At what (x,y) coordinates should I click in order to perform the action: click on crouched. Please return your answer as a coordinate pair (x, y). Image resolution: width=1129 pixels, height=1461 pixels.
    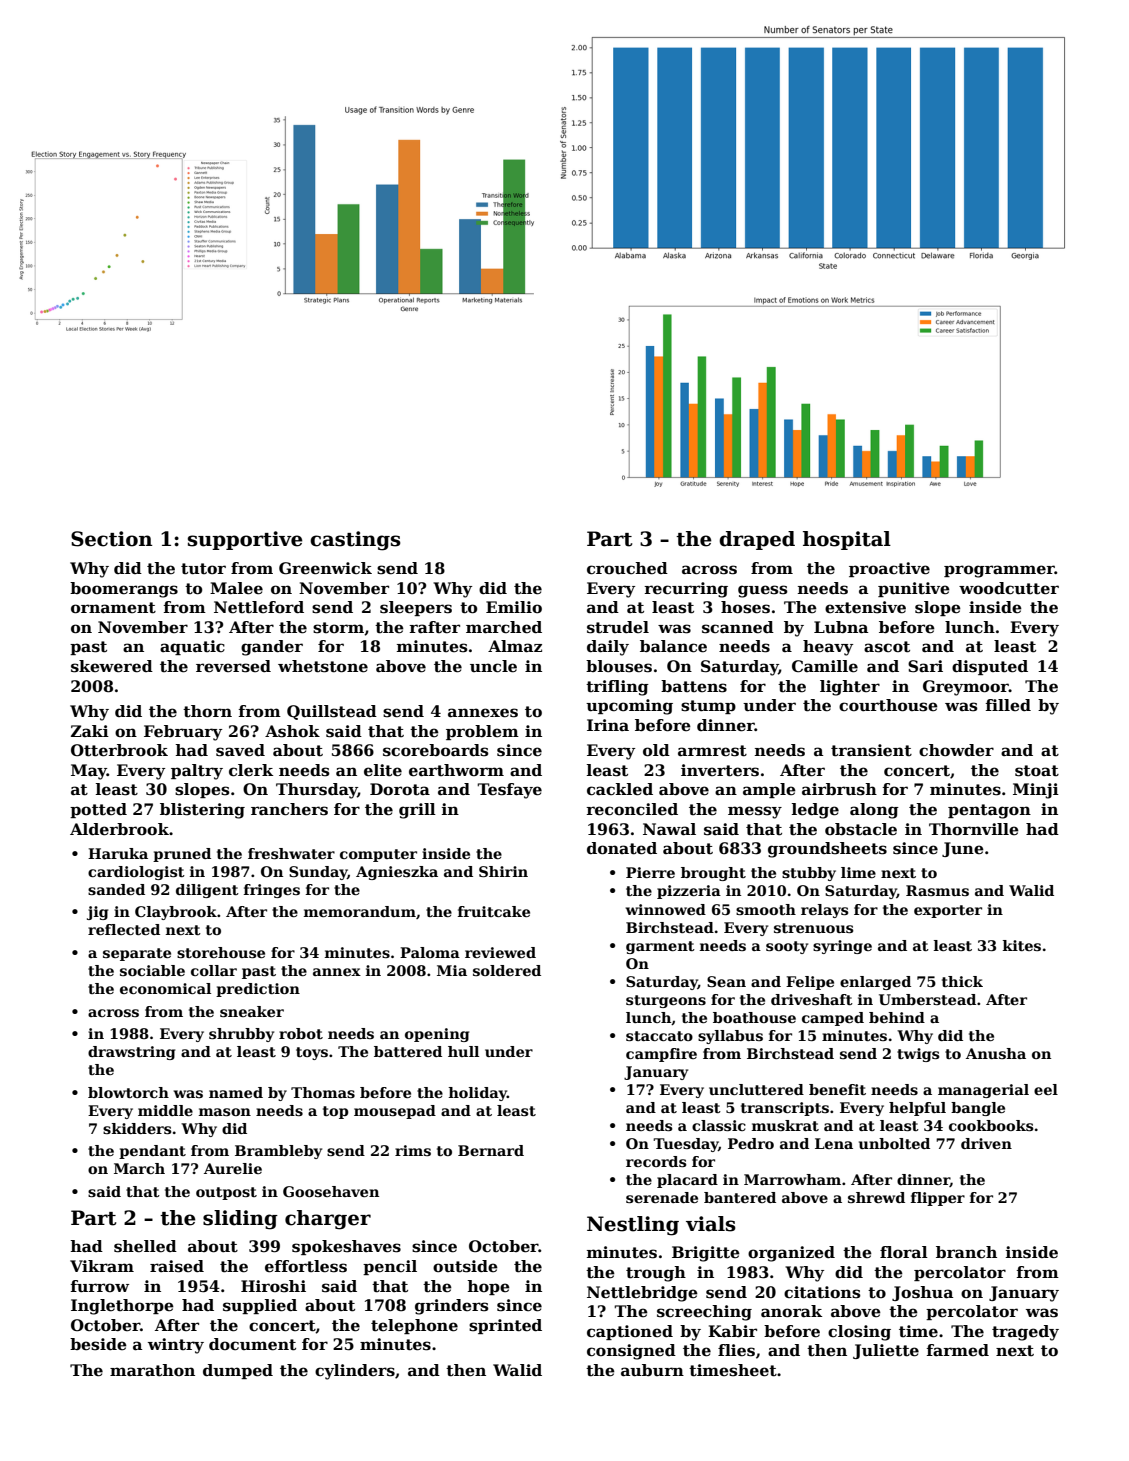
    Looking at the image, I should click on (627, 568).
